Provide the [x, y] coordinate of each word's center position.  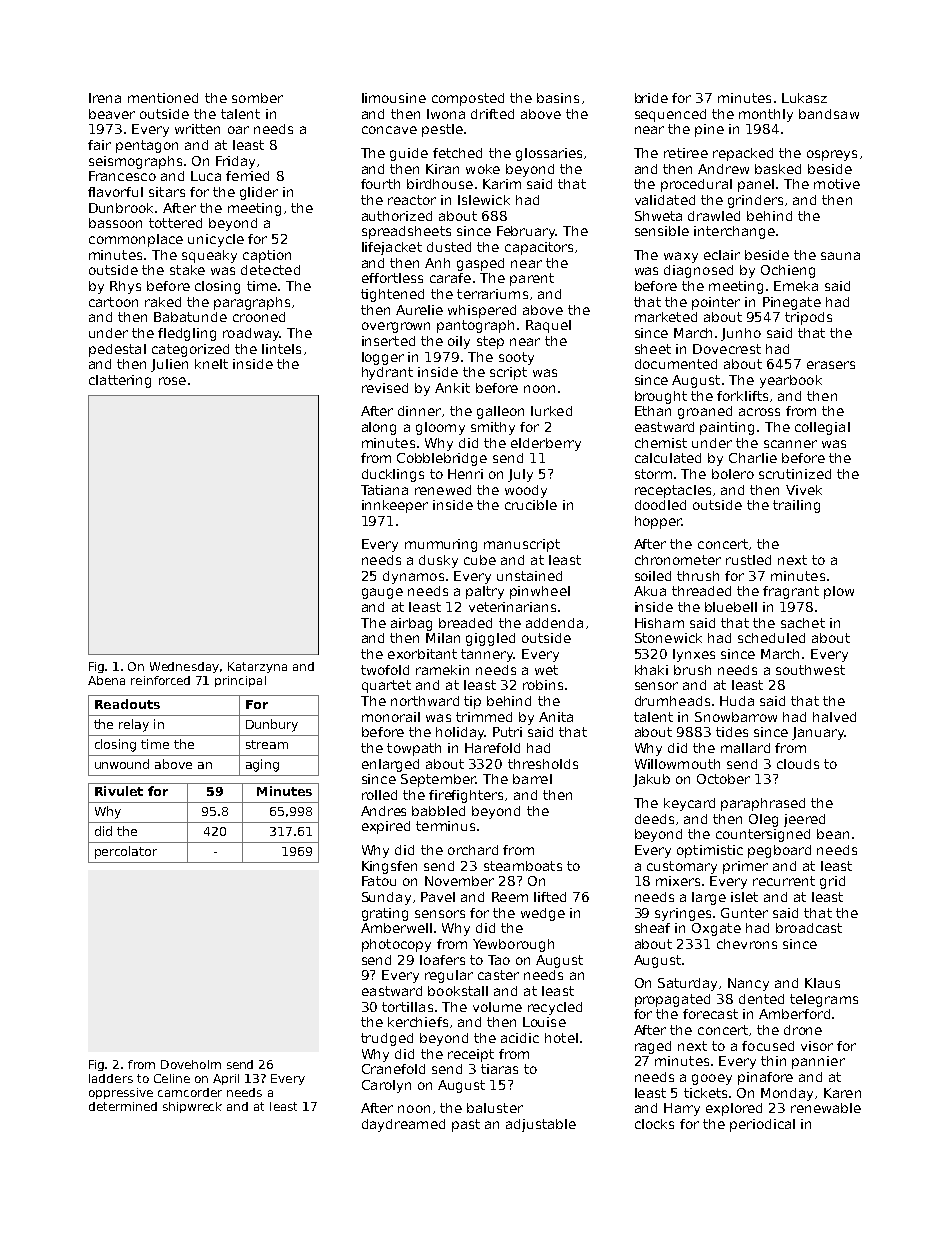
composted [468, 99]
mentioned [163, 98]
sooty [516, 358]
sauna [840, 256]
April [226, 1079]
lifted [550, 897]
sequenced [670, 115]
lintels [281, 349]
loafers [442, 960]
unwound [122, 764]
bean [833, 834]
